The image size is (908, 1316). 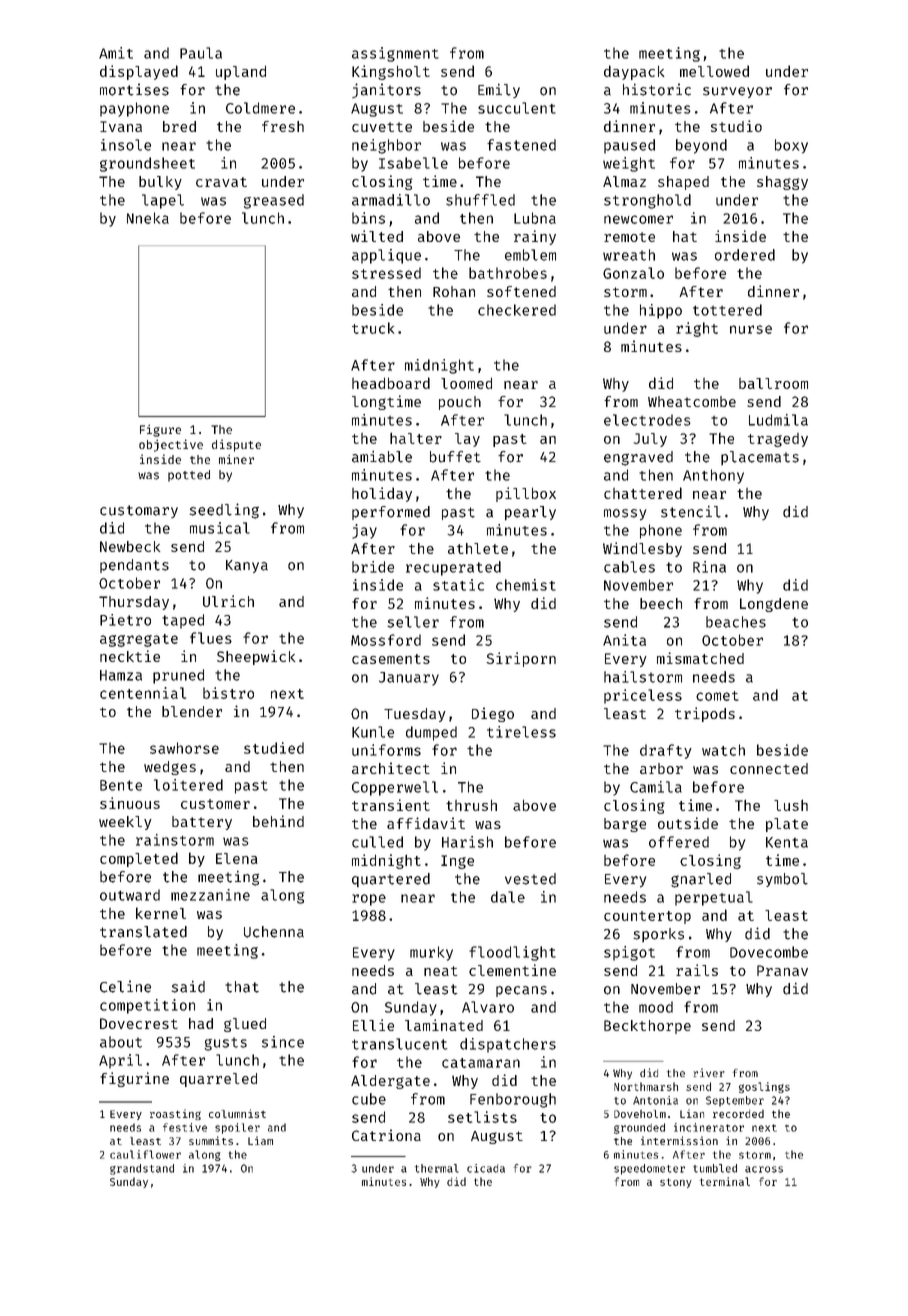 What do you see at coordinates (737, 92) in the page?
I see `surveyor` at bounding box center [737, 92].
